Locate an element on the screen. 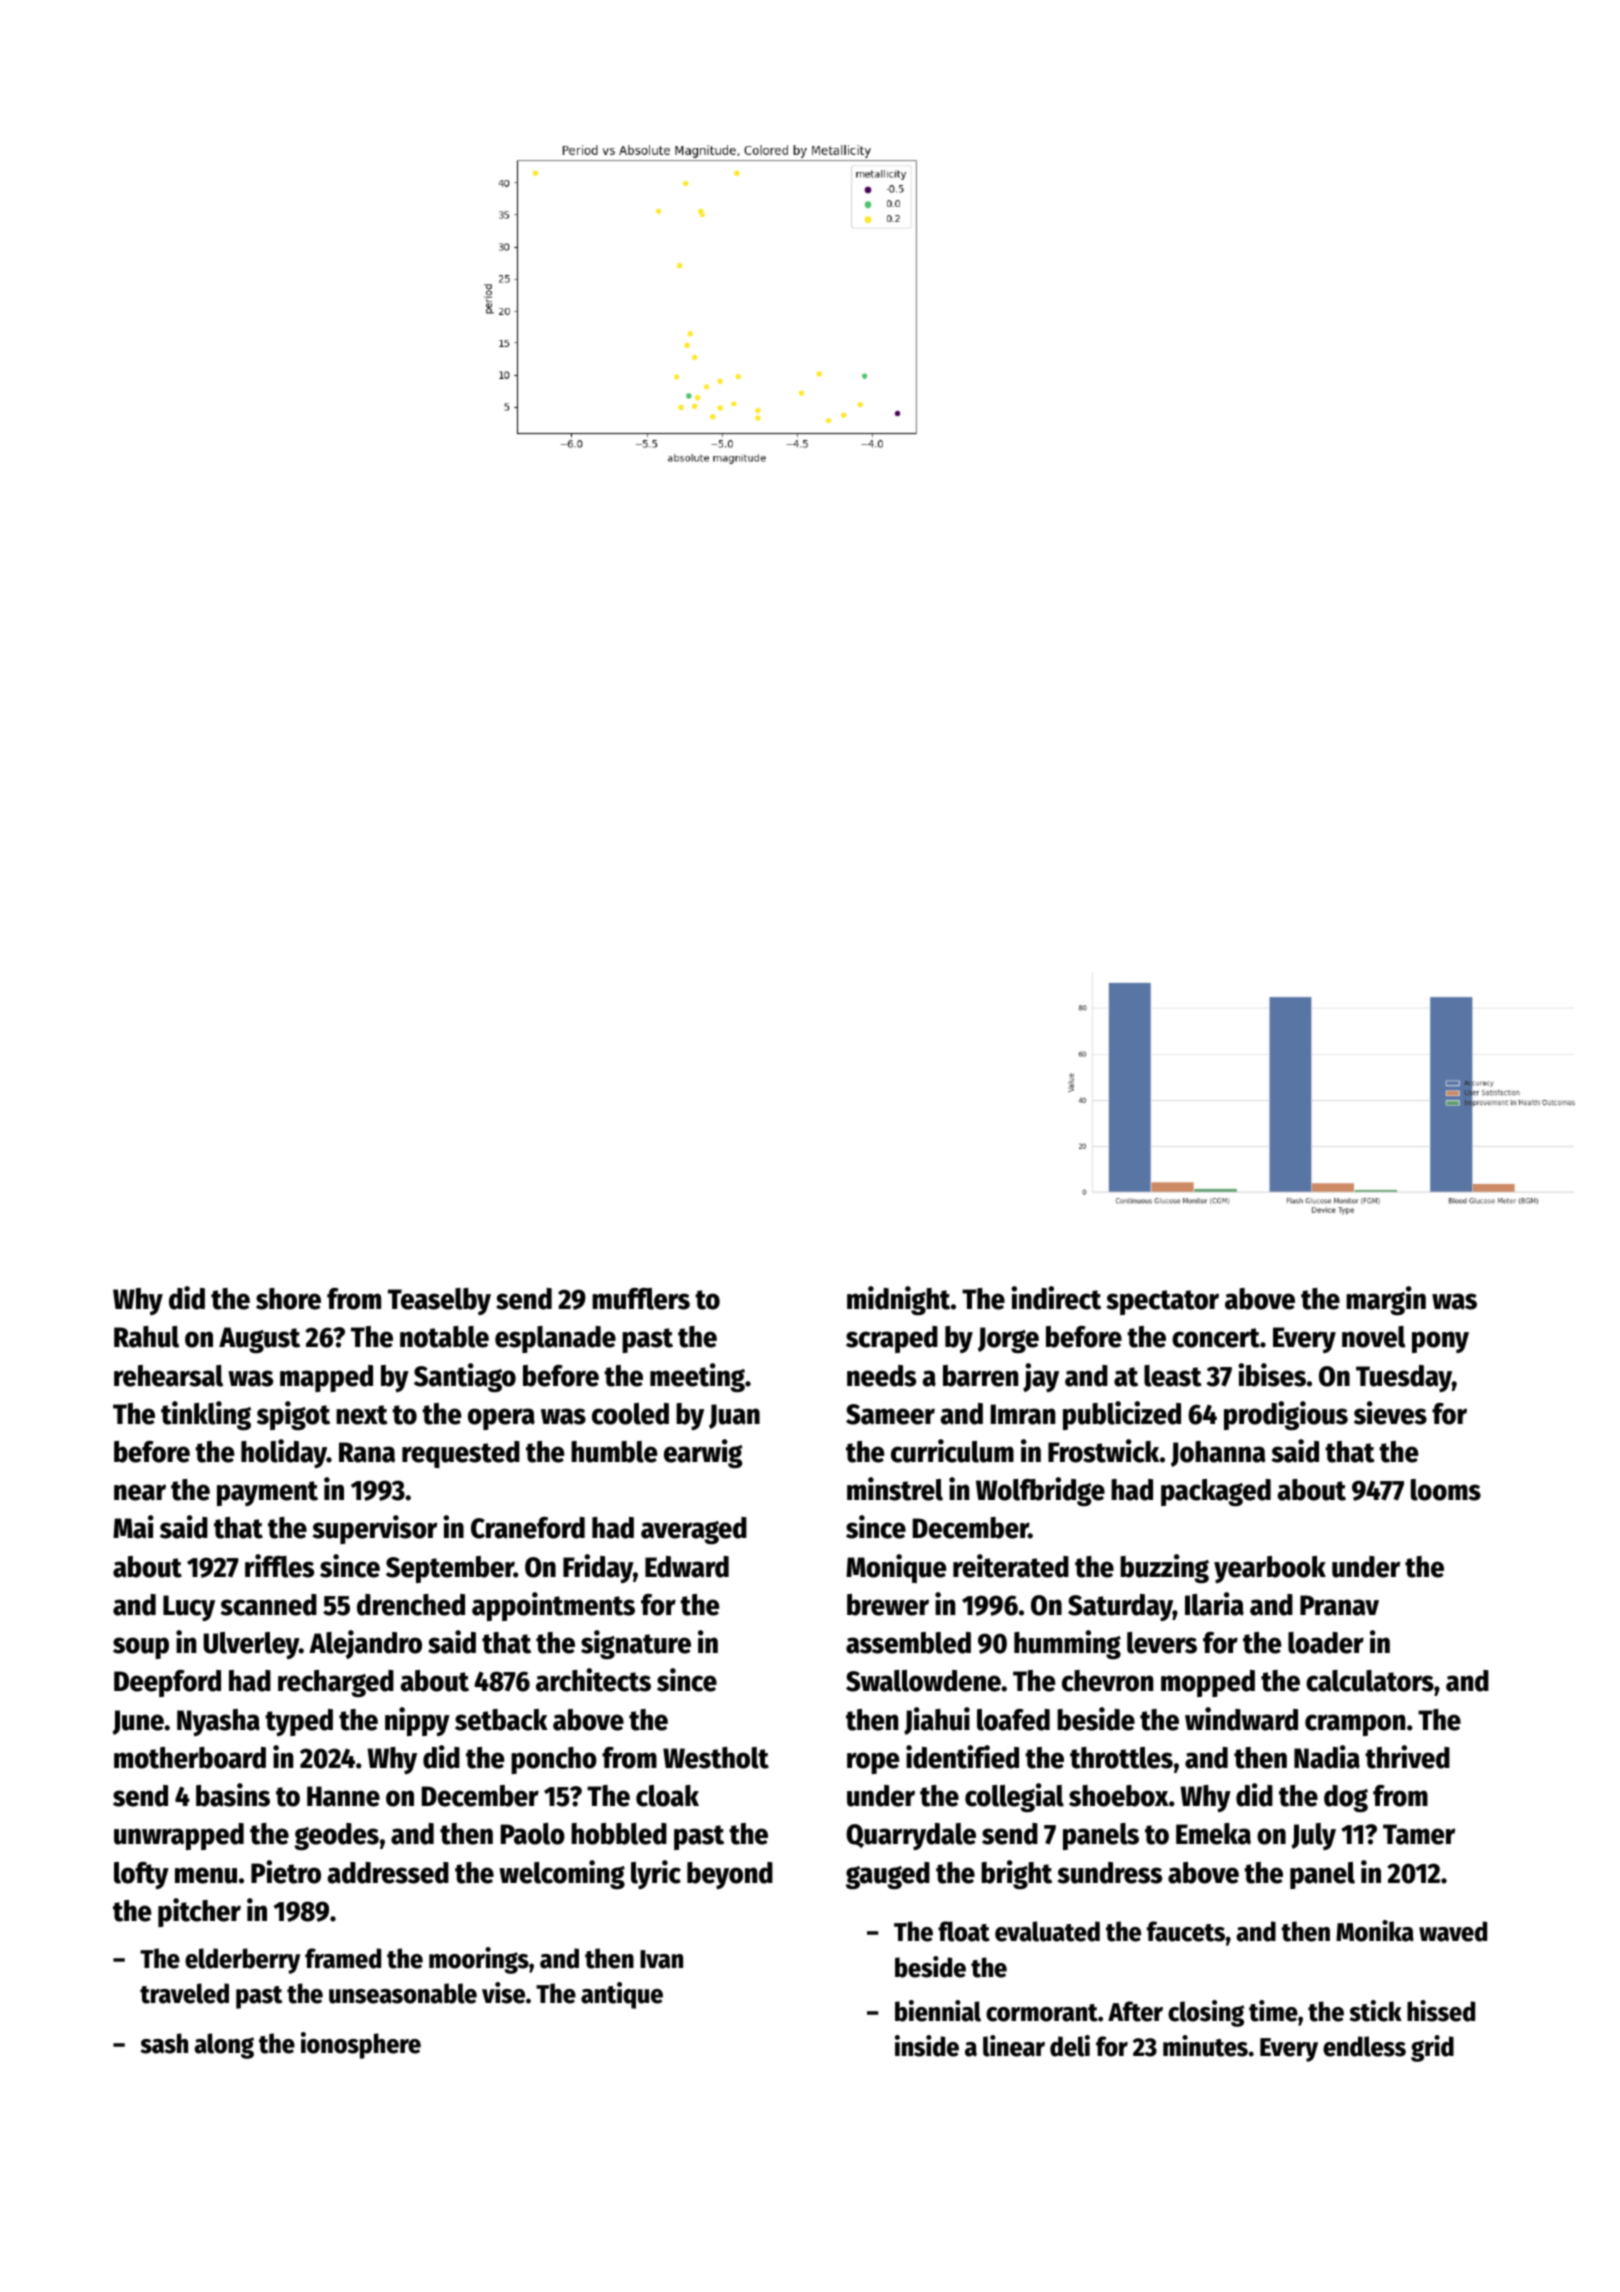 The width and height of the screenshot is (1620, 2292). margin is located at coordinates (1386, 1300).
